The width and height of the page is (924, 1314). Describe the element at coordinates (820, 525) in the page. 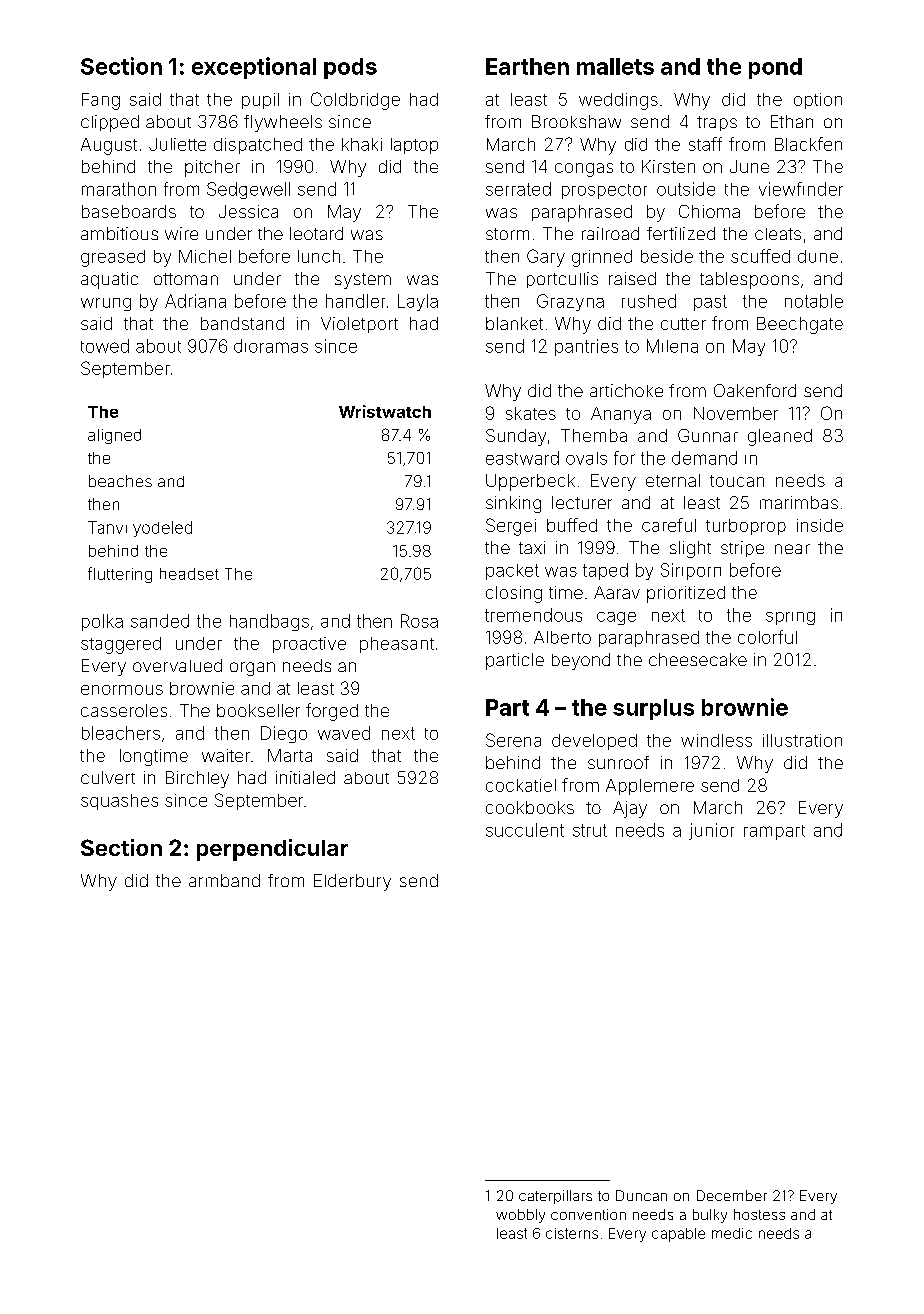

I see `inside` at that location.
